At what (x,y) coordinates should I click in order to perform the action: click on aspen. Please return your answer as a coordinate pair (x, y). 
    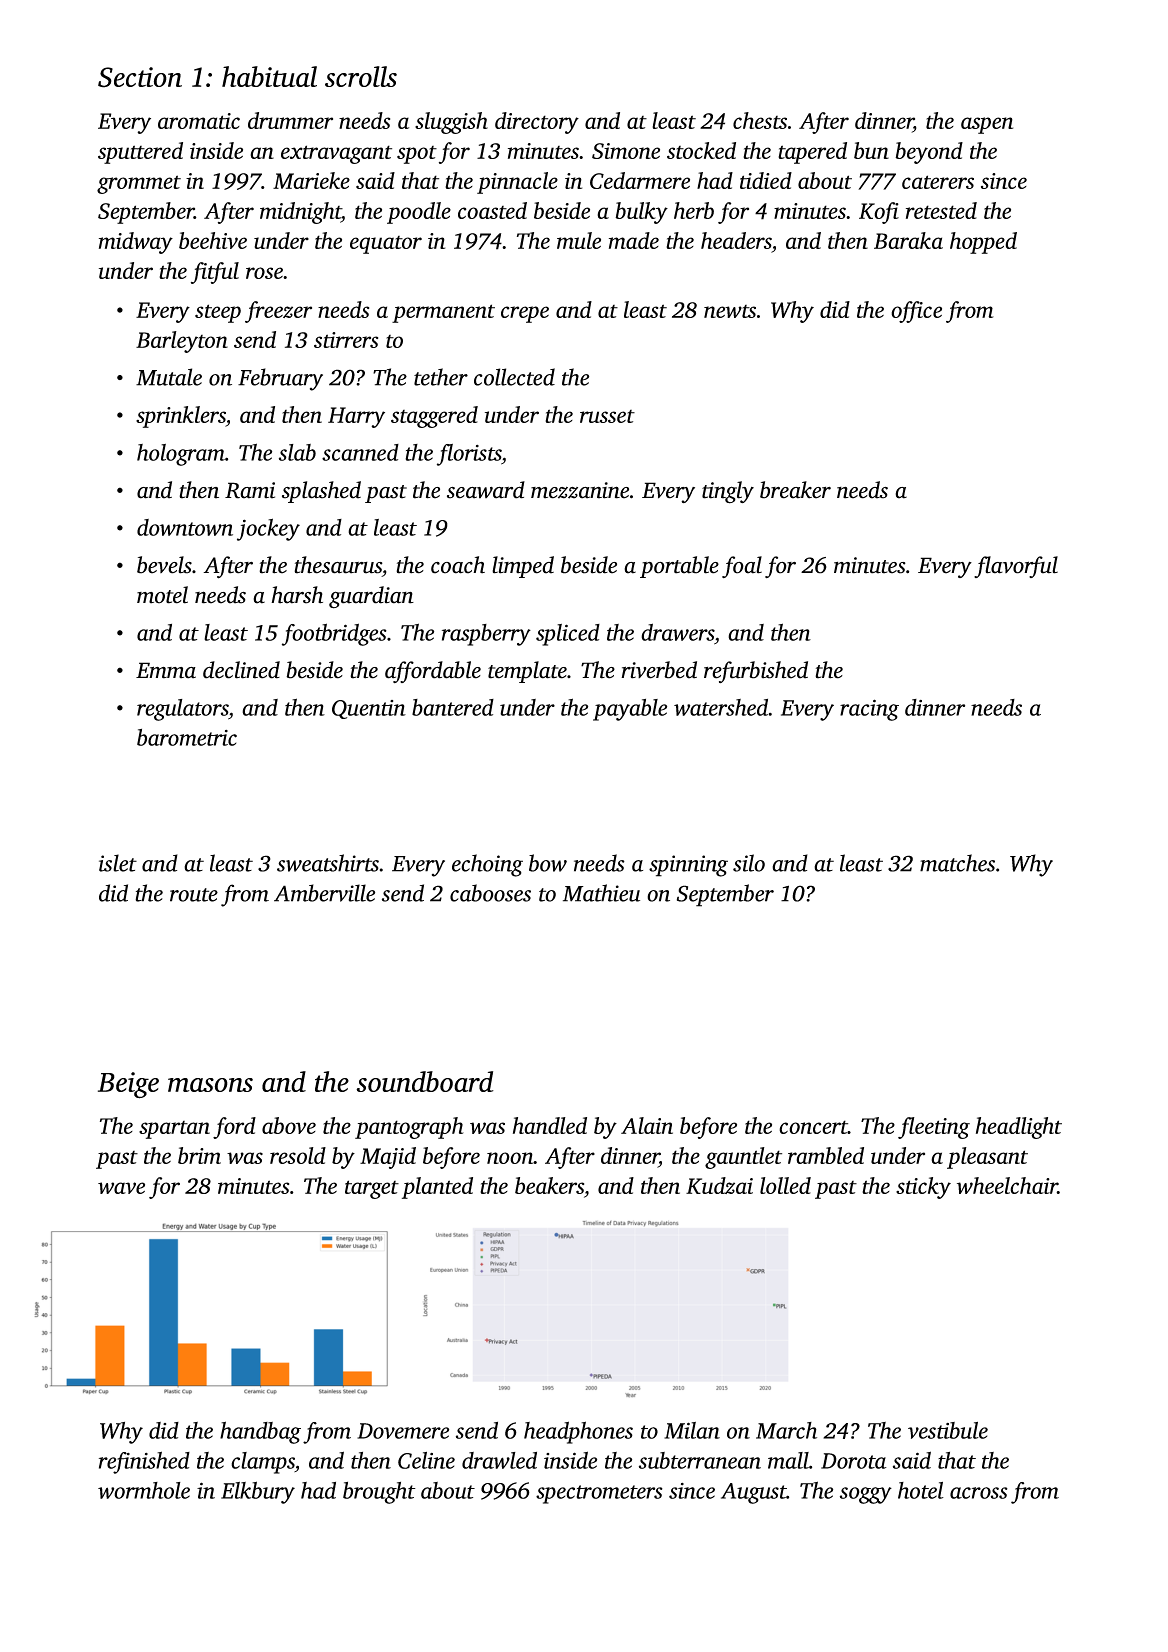
    Looking at the image, I should click on (987, 125).
